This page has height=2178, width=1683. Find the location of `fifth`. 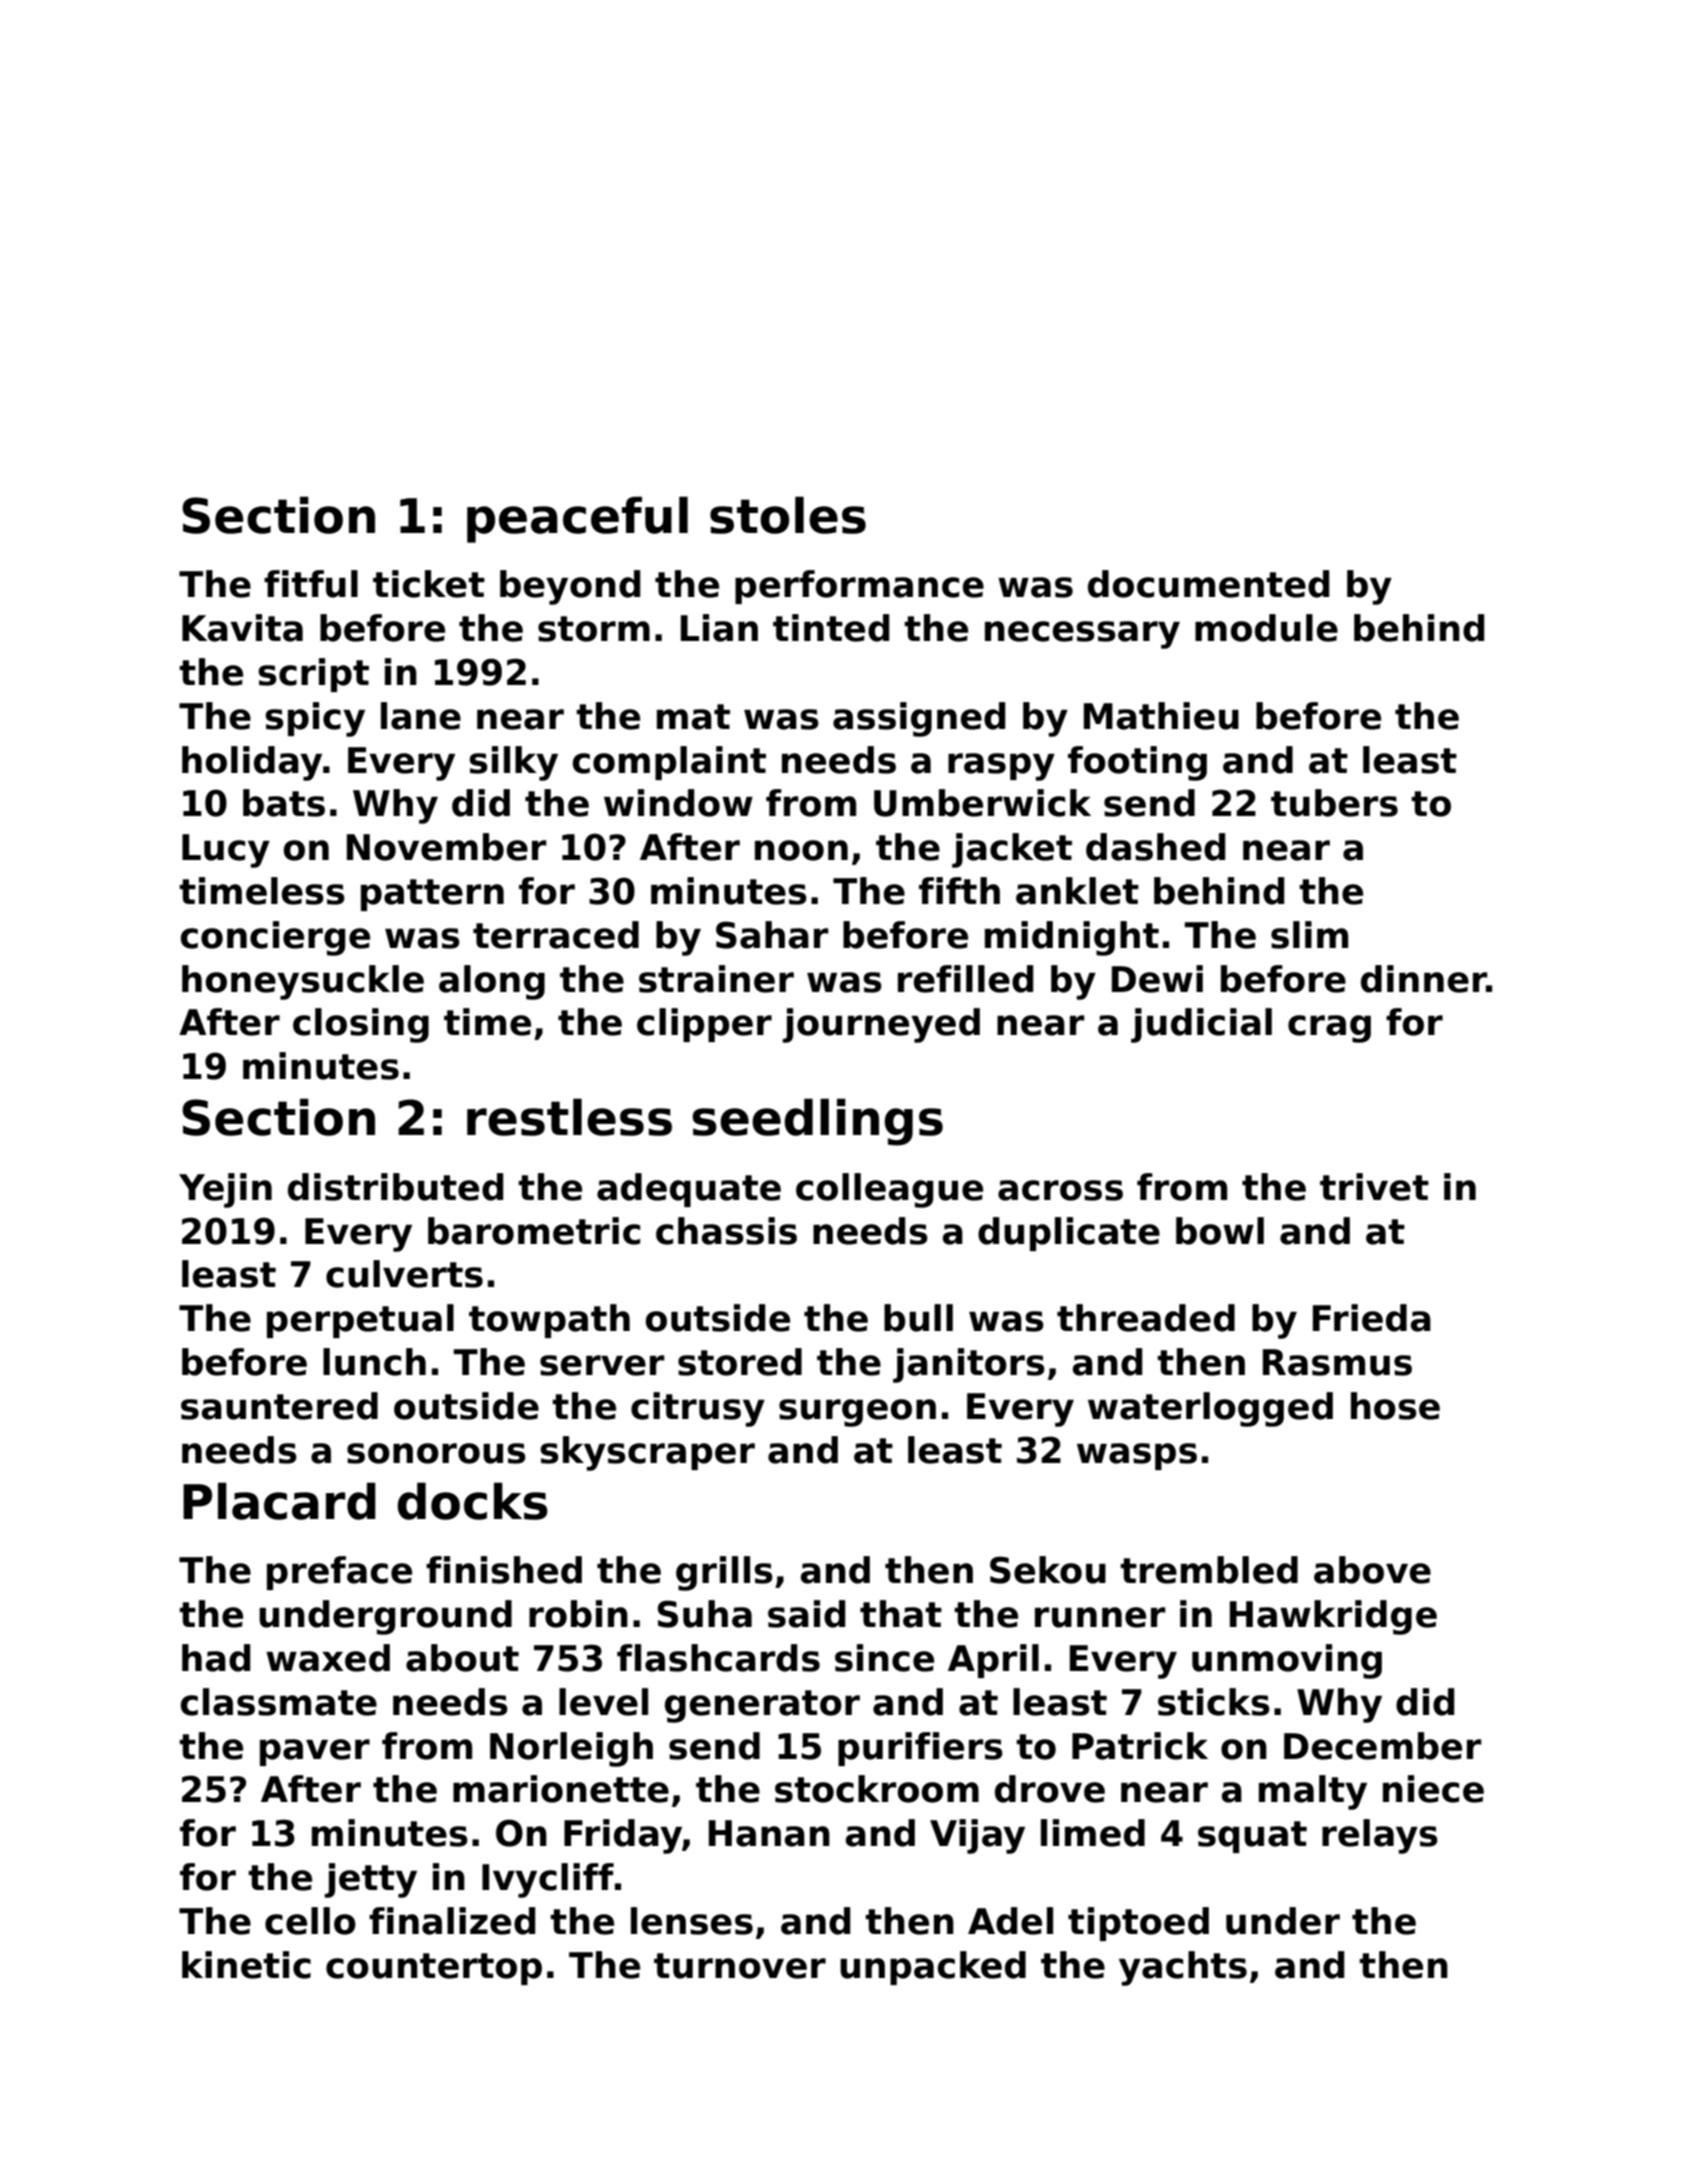

fifth is located at coordinates (959, 890).
